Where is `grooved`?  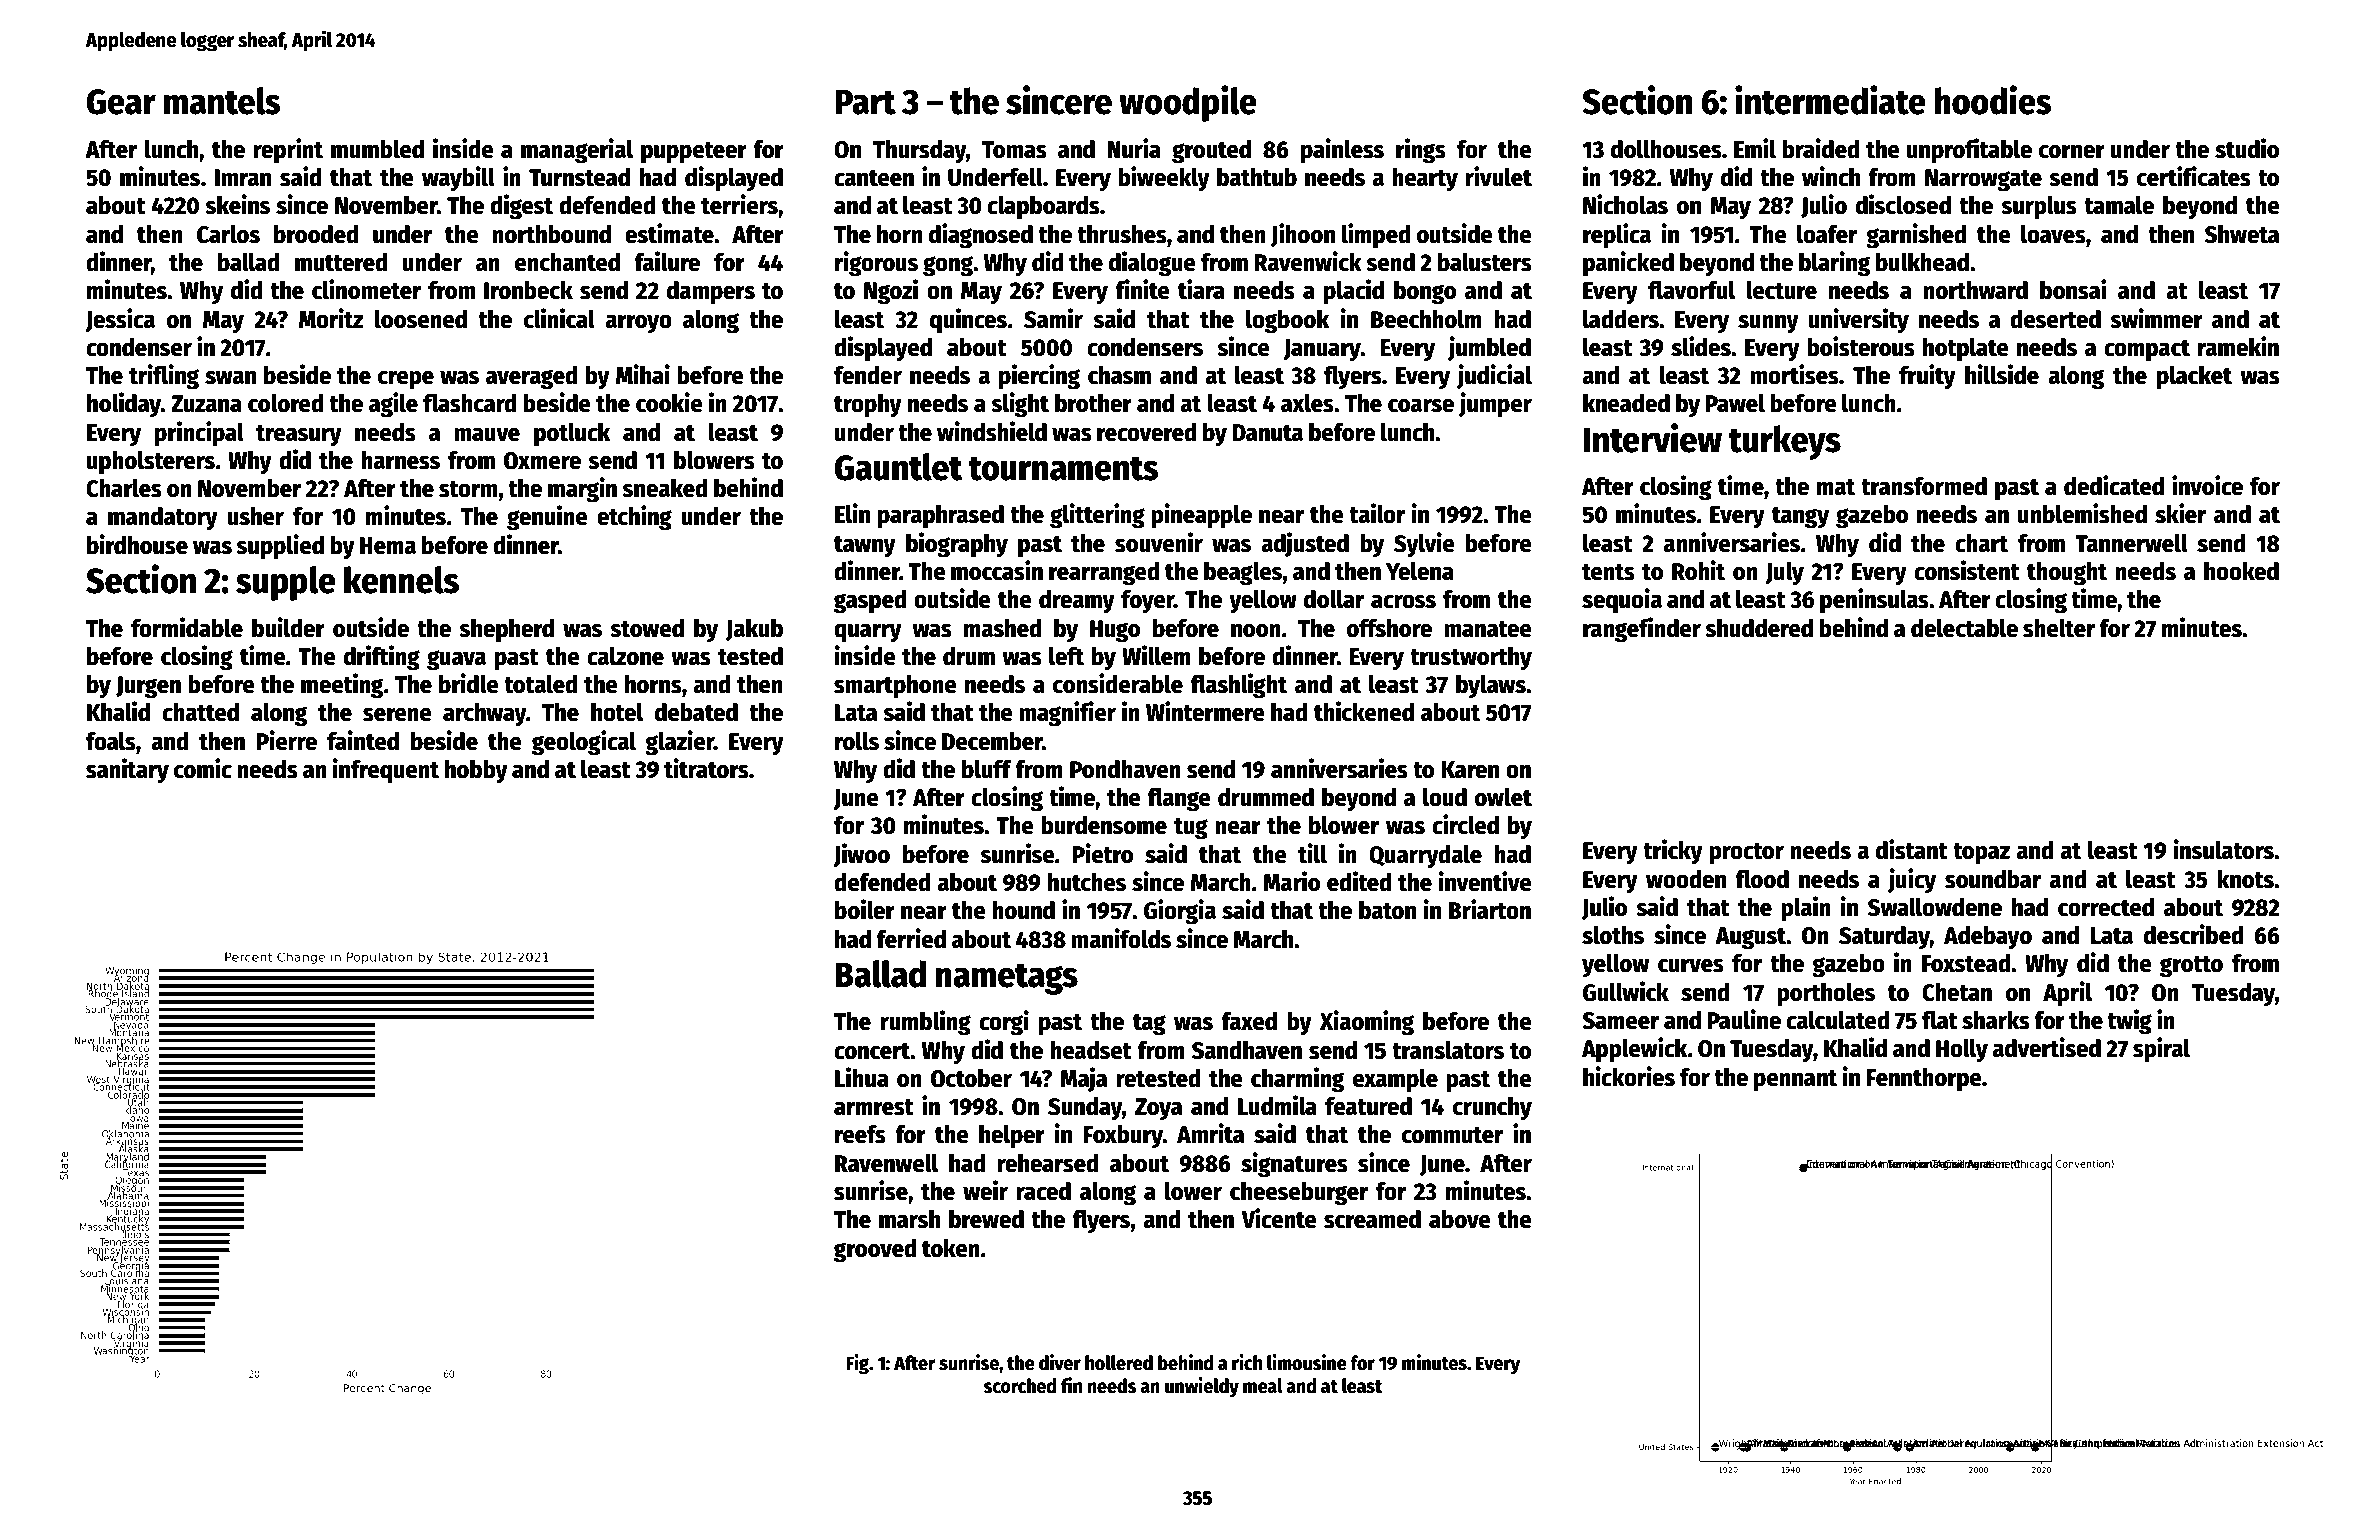
grooved is located at coordinates (875, 1251).
